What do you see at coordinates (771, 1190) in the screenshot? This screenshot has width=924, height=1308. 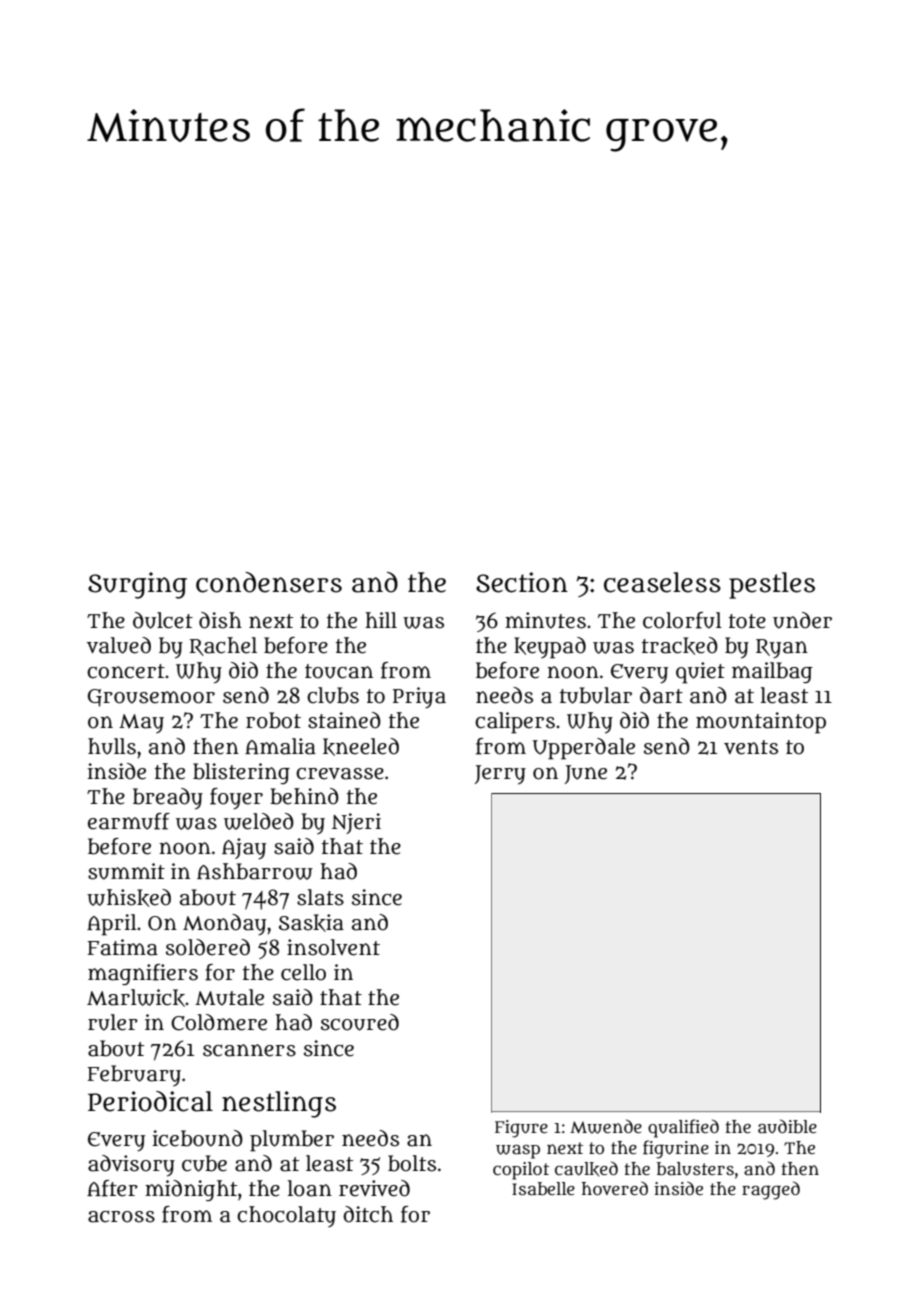 I see `ragged` at bounding box center [771, 1190].
